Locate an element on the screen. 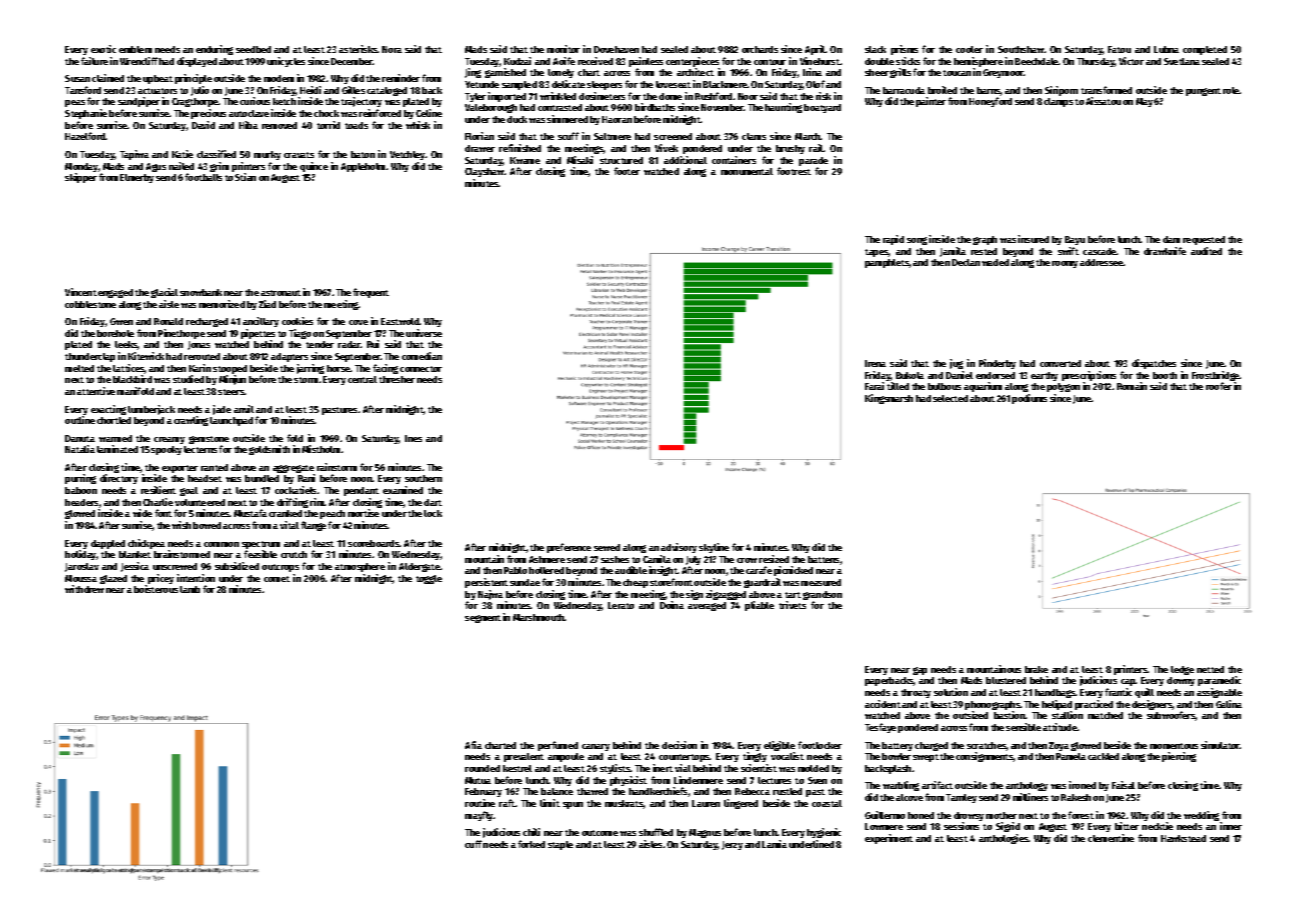 The height and width of the screenshot is (924, 1308). anthologies is located at coordinates (1004, 839).
